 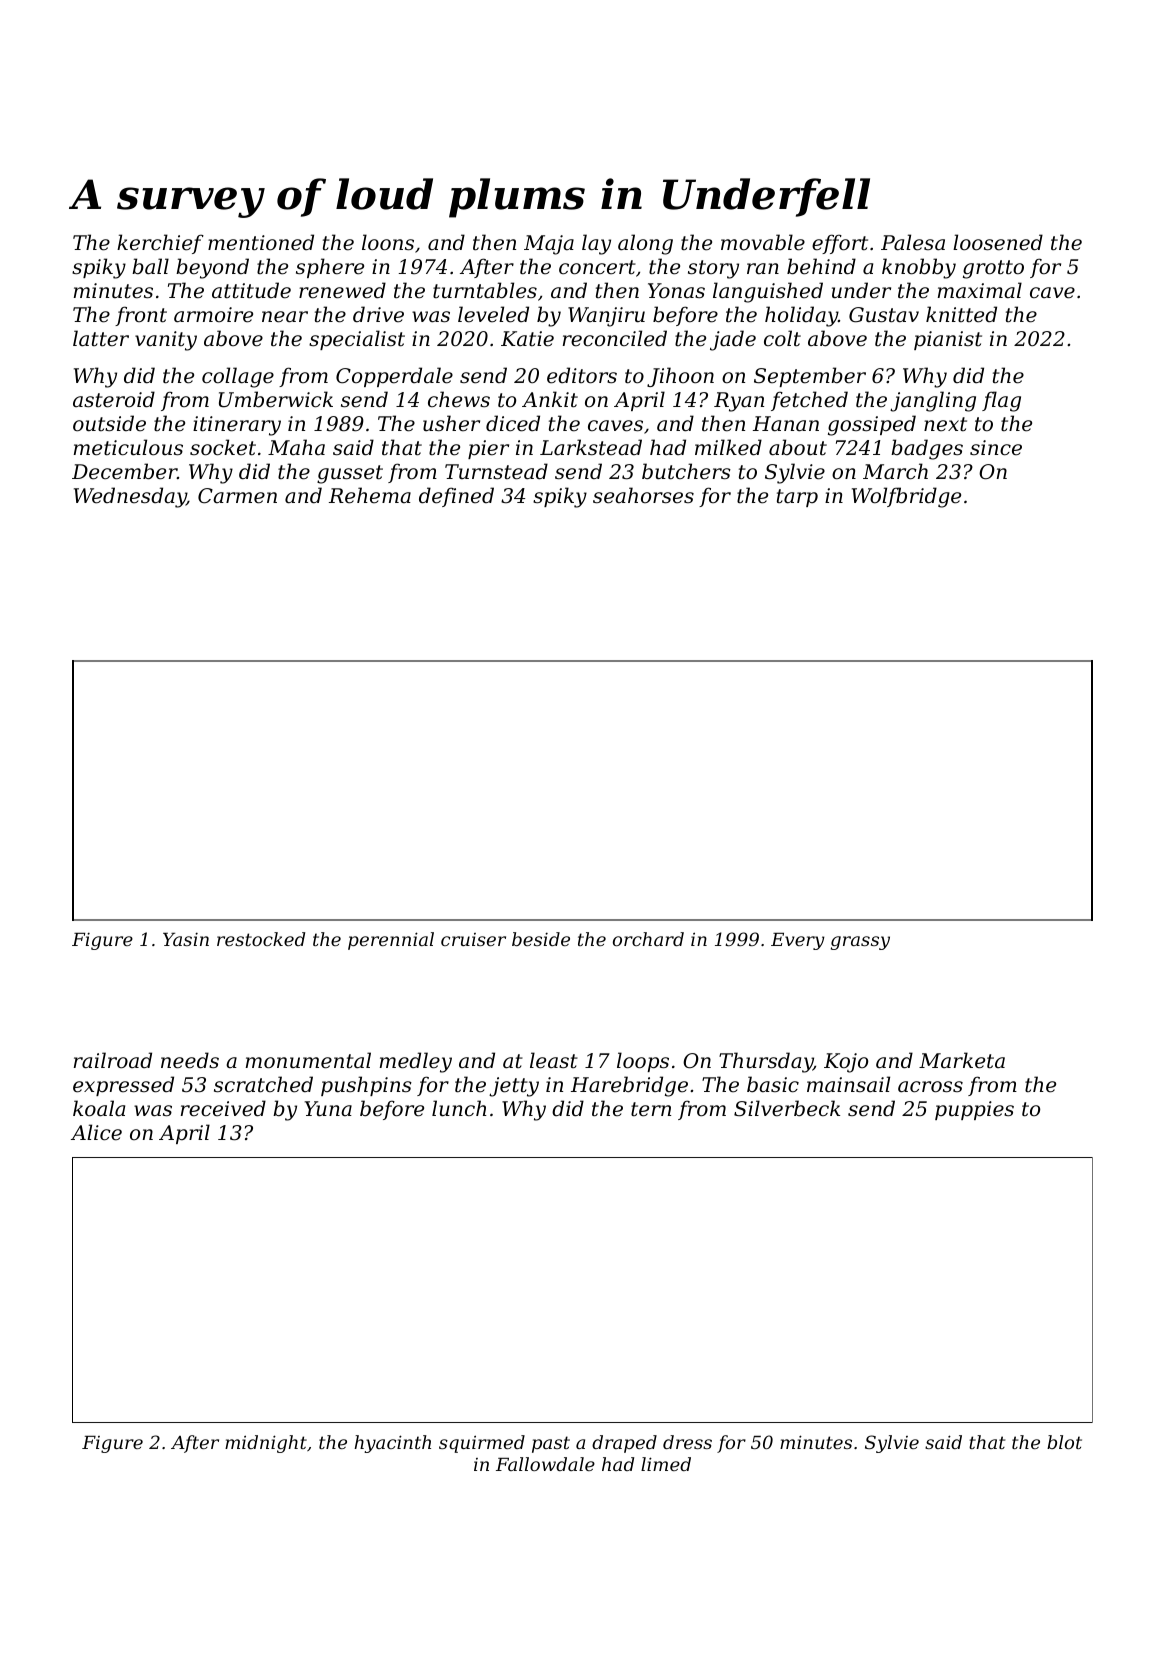 What do you see at coordinates (1001, 401) in the screenshot?
I see `flag` at bounding box center [1001, 401].
